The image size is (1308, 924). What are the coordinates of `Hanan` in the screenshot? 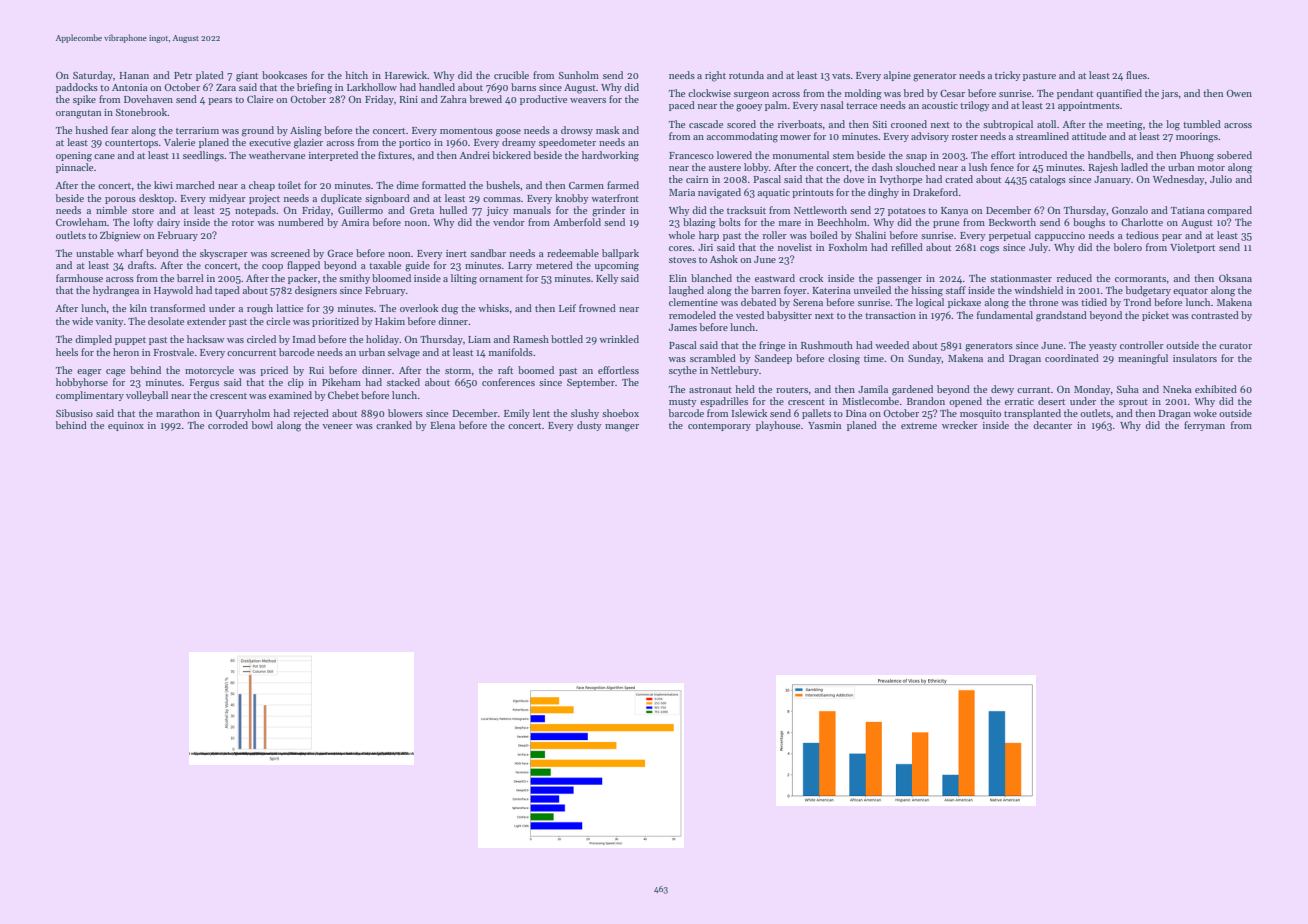 It's located at (134, 75).
